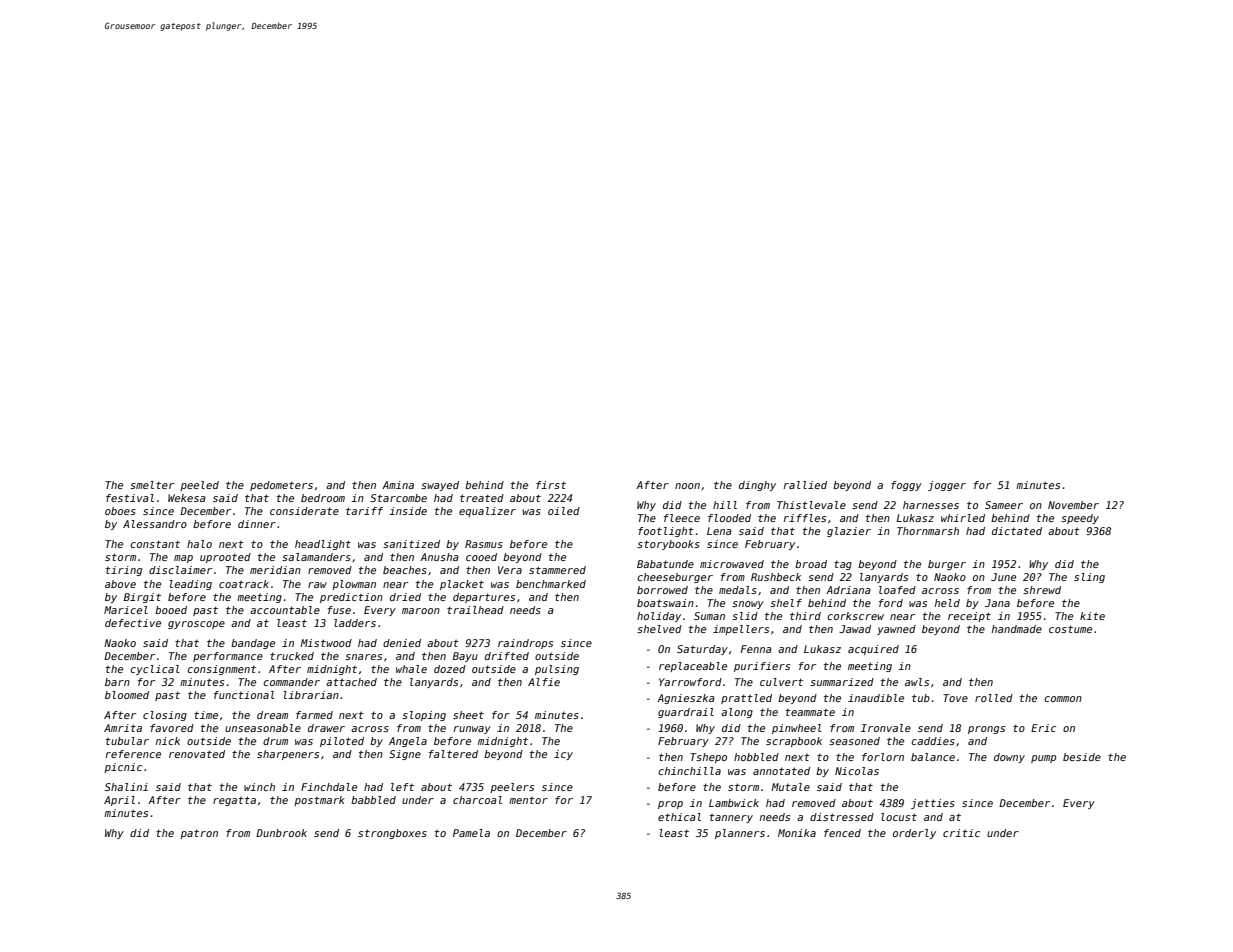  Describe the element at coordinates (757, 486) in the screenshot. I see `dinghy` at that location.
